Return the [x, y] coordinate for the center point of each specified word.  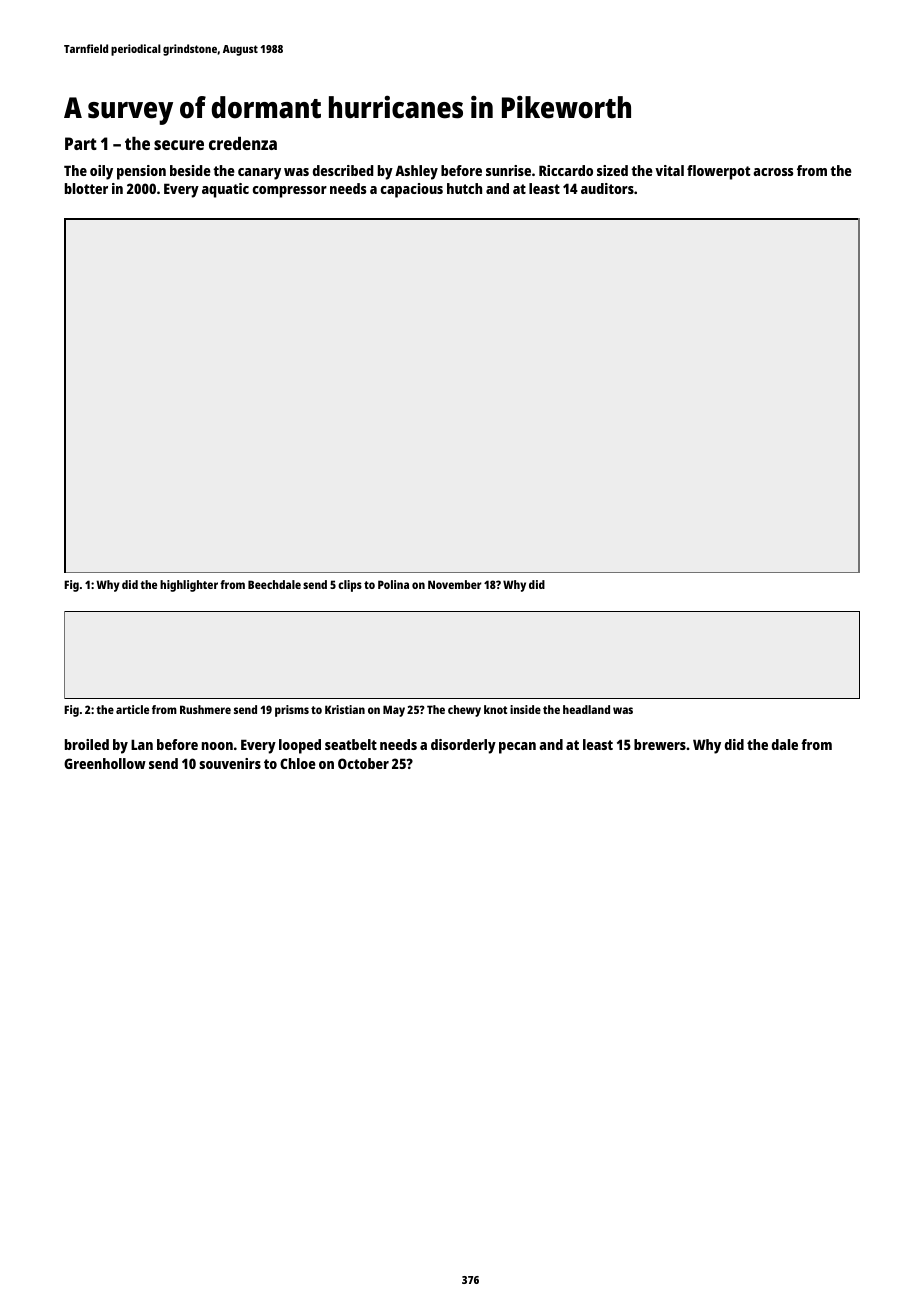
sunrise [508, 170]
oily [101, 172]
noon [217, 746]
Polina [393, 584]
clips [350, 586]
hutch [464, 188]
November [455, 584]
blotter [86, 188]
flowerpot [718, 172]
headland [586, 709]
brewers [660, 744]
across [773, 172]
